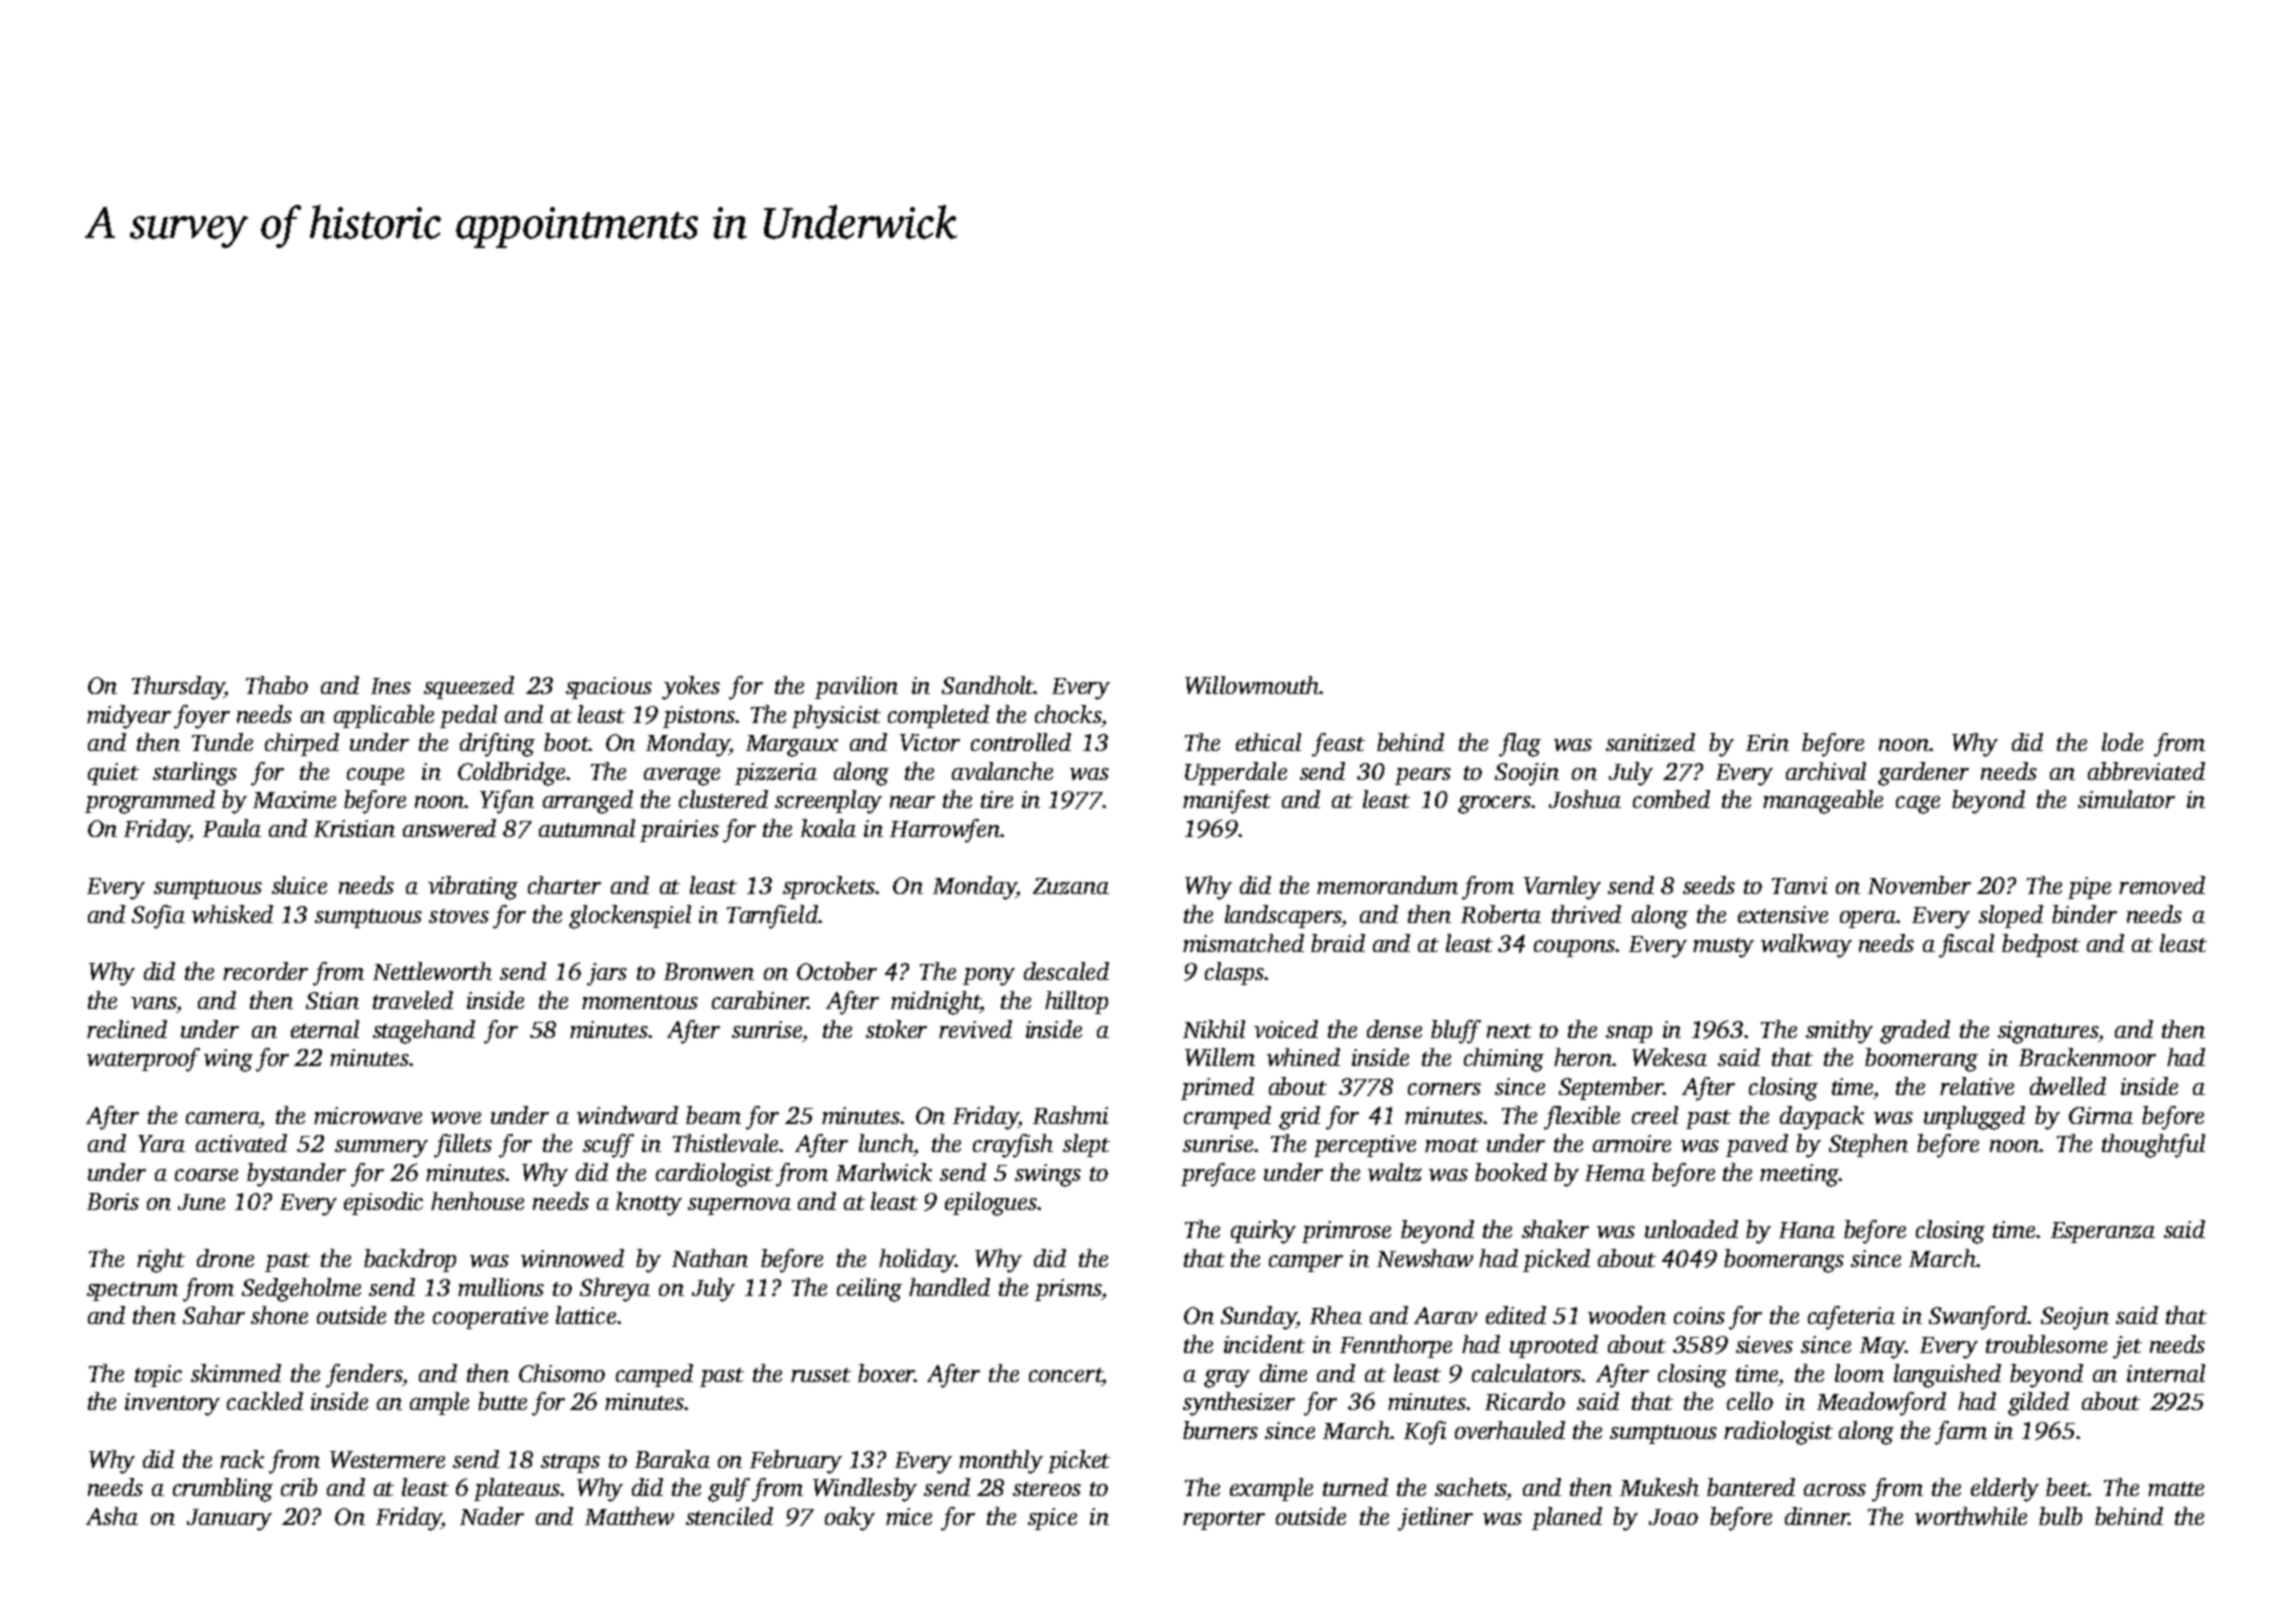 The image size is (2292, 1620). What do you see at coordinates (1252, 685) in the screenshot?
I see `Willowmouth` at bounding box center [1252, 685].
